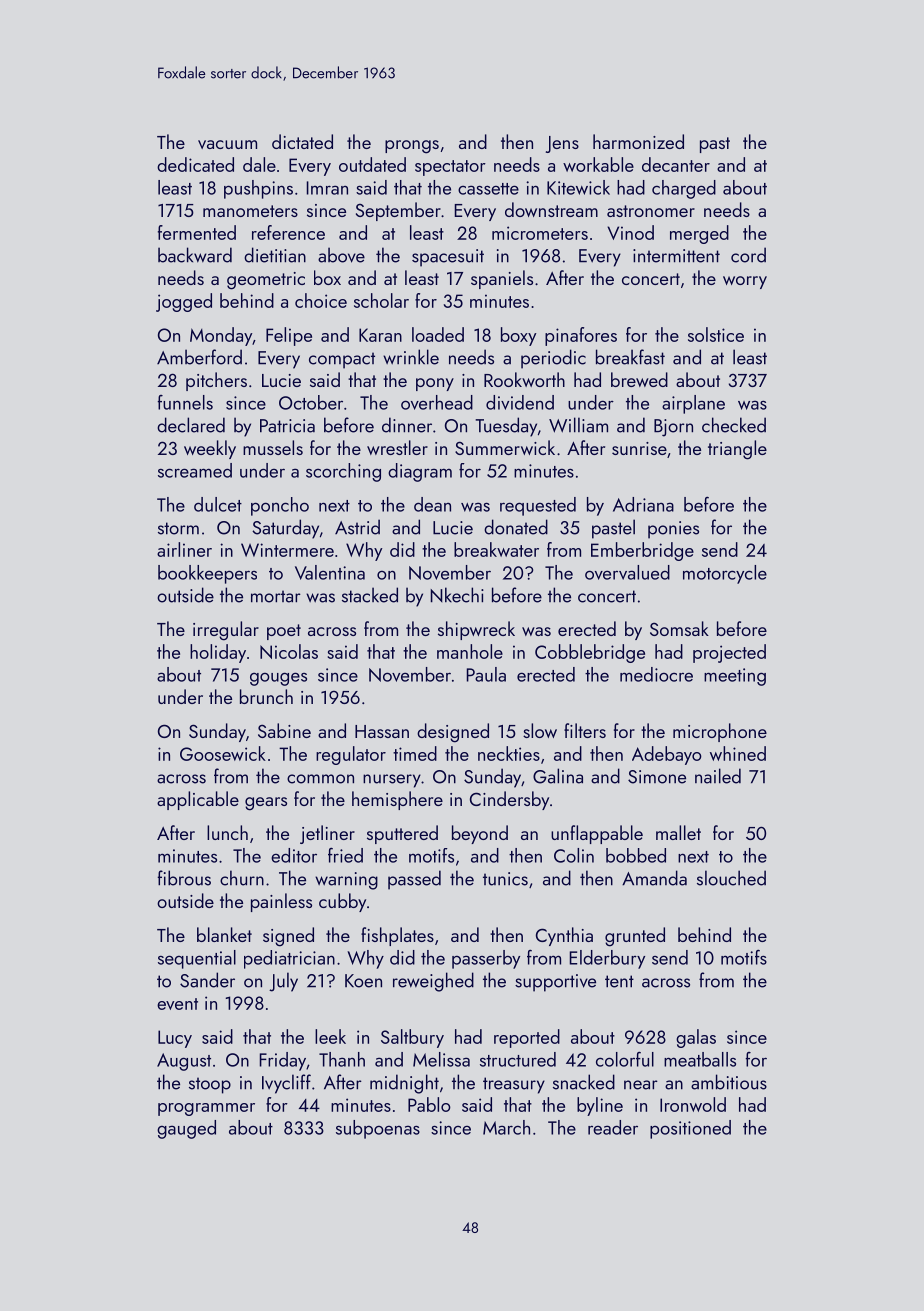  What do you see at coordinates (397, 936) in the document?
I see `fishplates` at bounding box center [397, 936].
